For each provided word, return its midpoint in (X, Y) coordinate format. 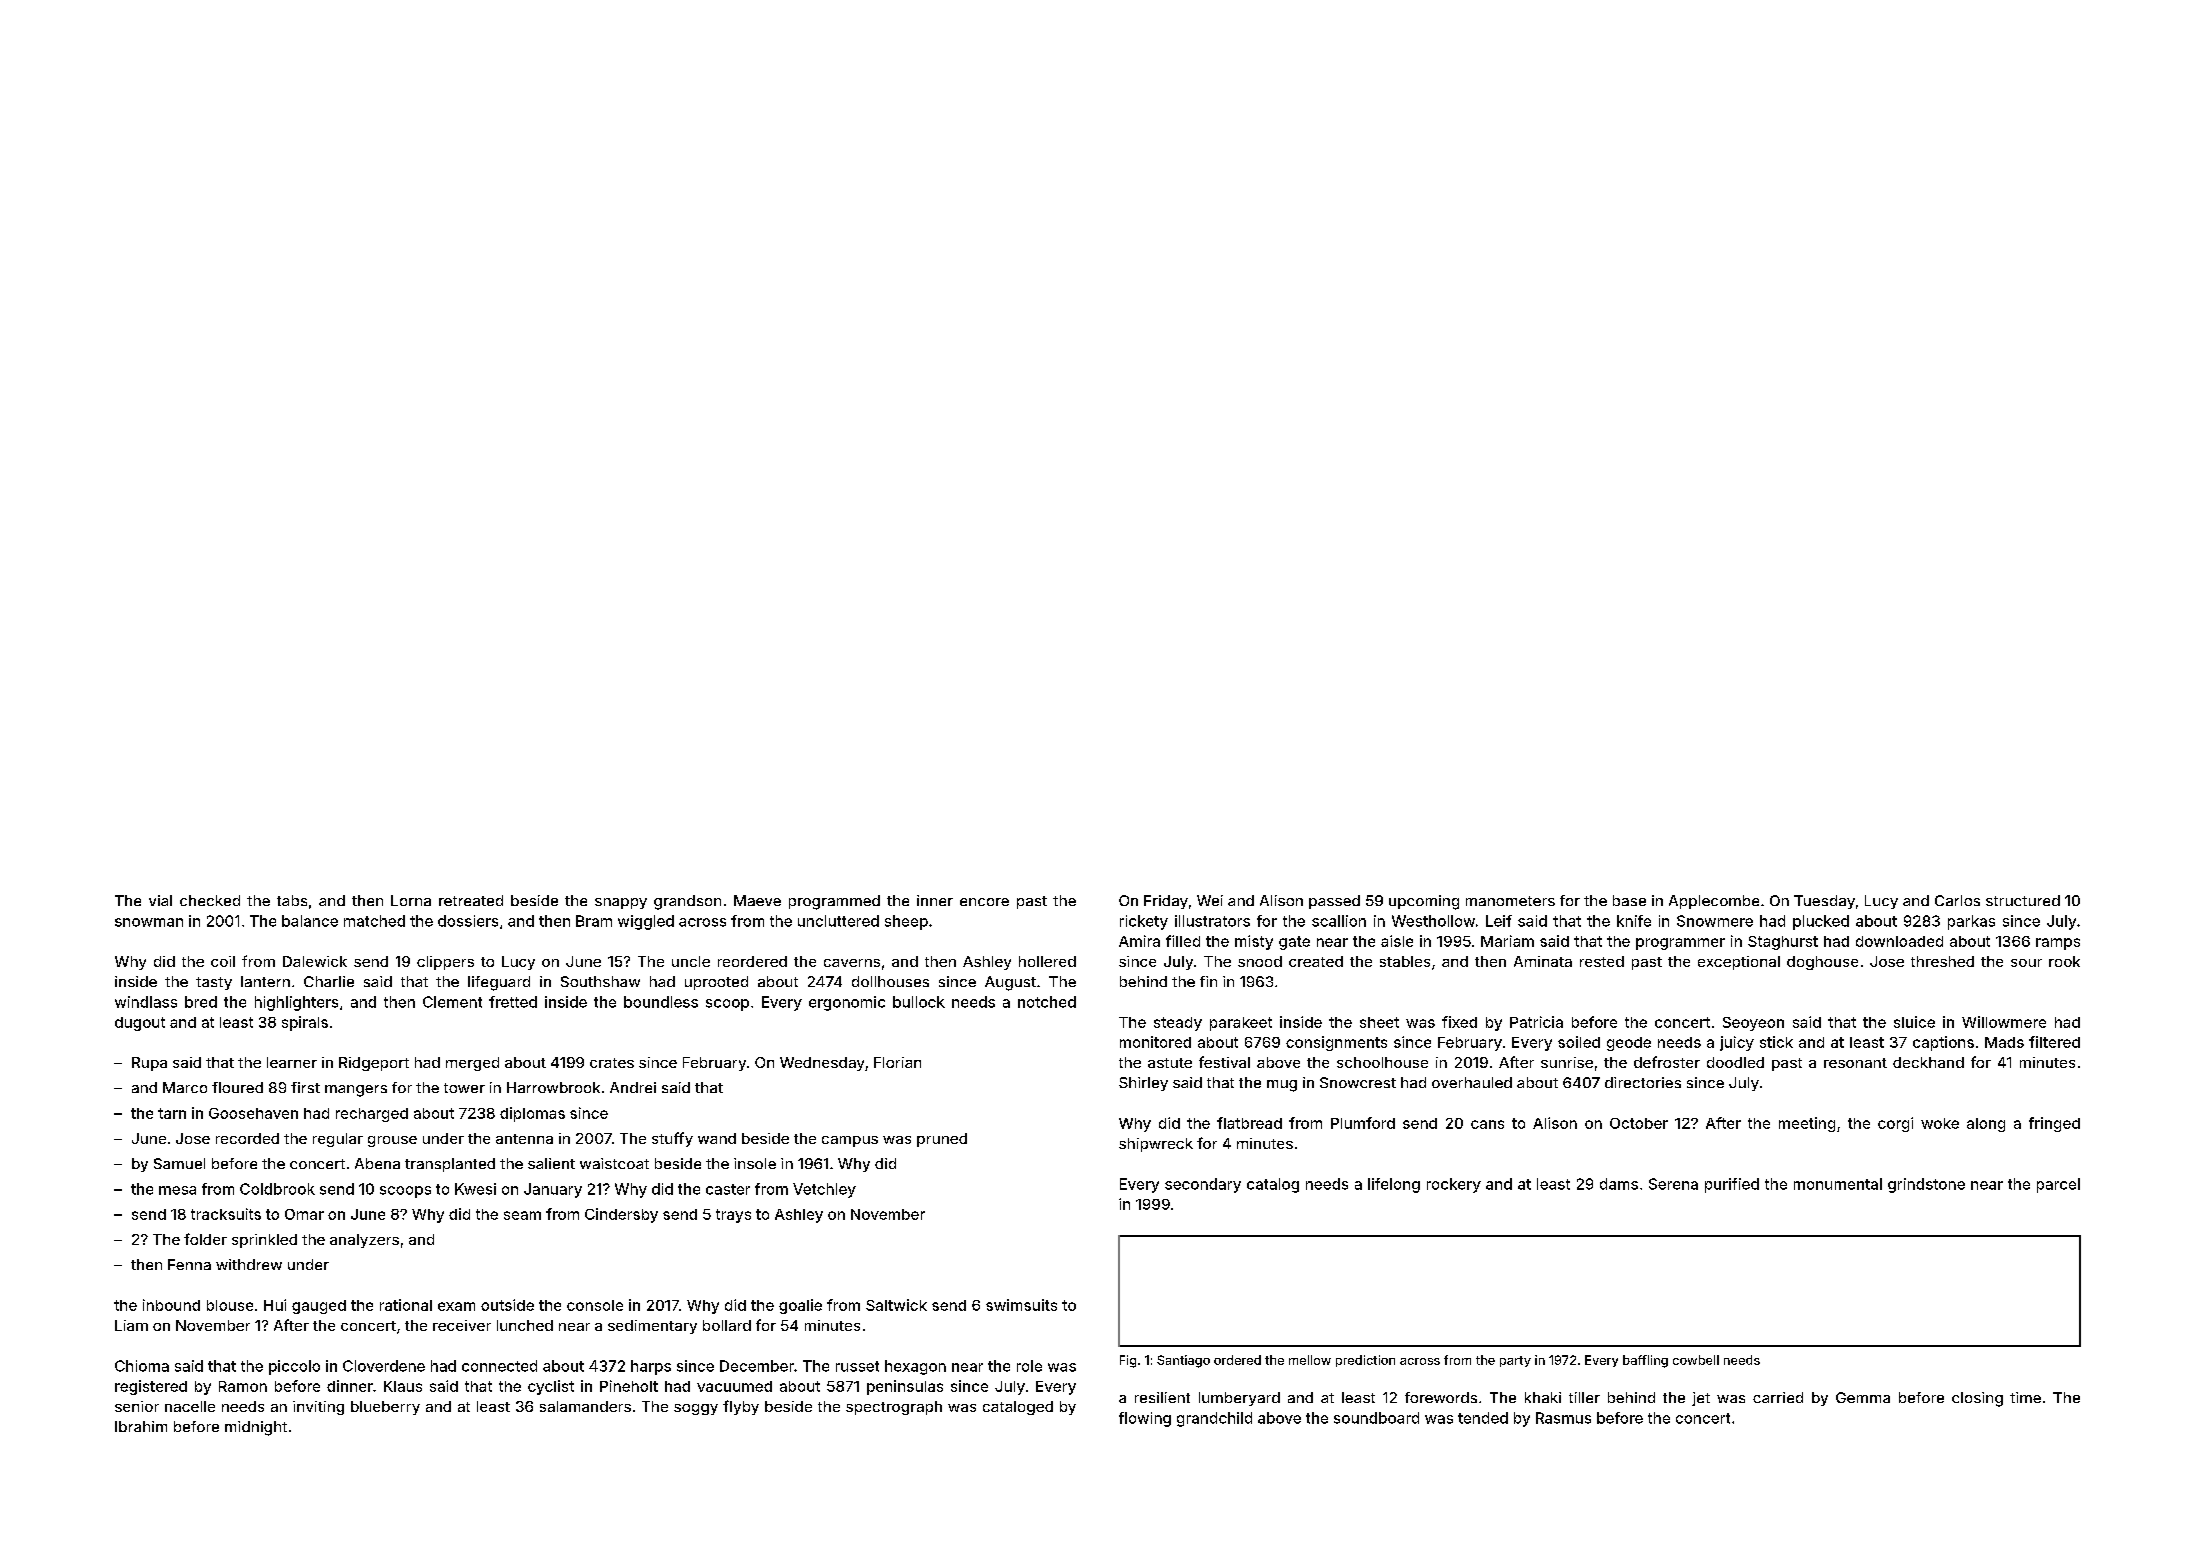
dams (1619, 1184)
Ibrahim (141, 1426)
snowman (149, 922)
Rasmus (1563, 1418)
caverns (852, 963)
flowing (1145, 1419)
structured (2023, 900)
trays (733, 1216)
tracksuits (226, 1214)
